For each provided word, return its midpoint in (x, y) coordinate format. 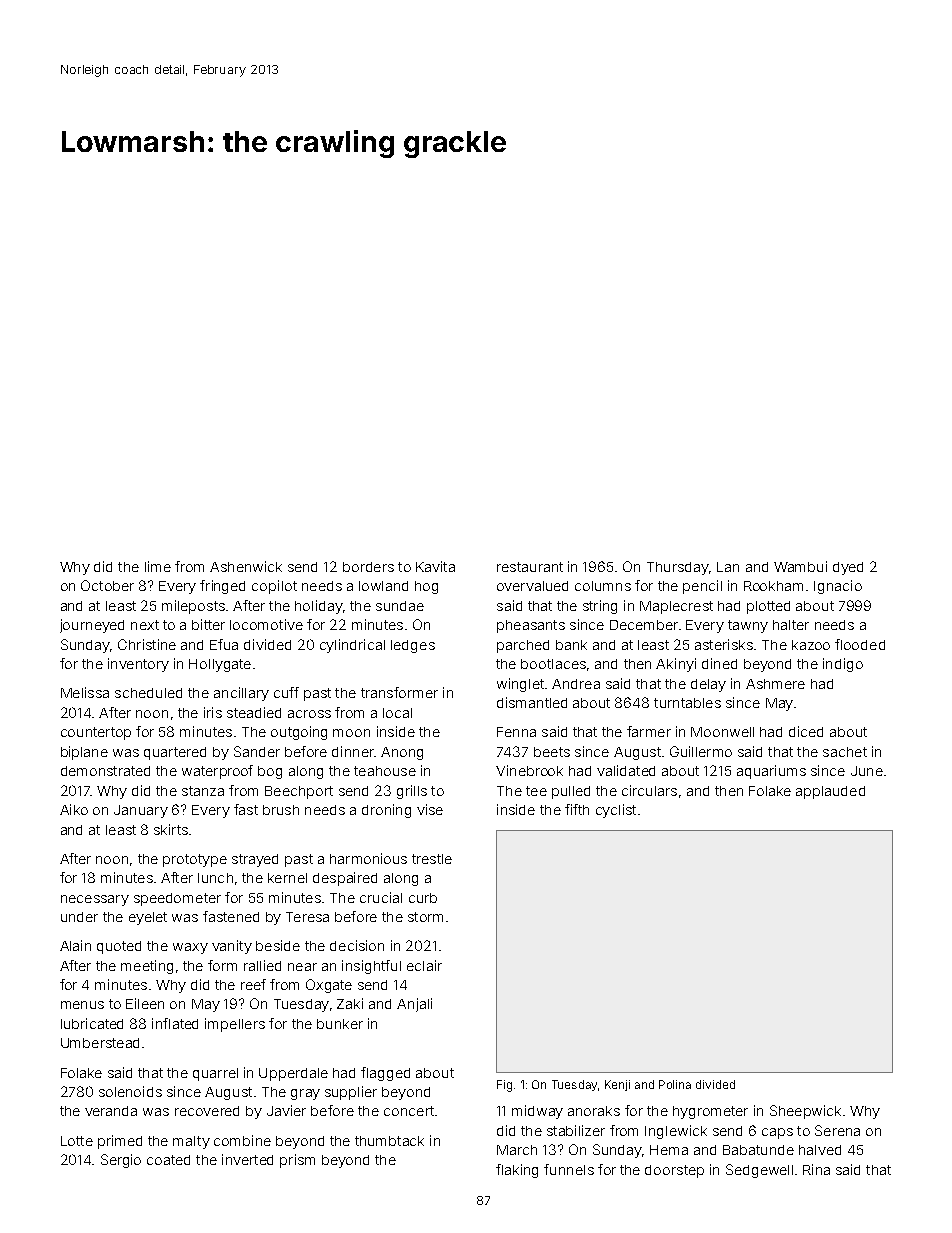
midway (537, 1112)
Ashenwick (246, 566)
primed (120, 1142)
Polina (675, 1084)
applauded (830, 792)
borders (368, 567)
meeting (147, 967)
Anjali (414, 1005)
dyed (848, 568)
